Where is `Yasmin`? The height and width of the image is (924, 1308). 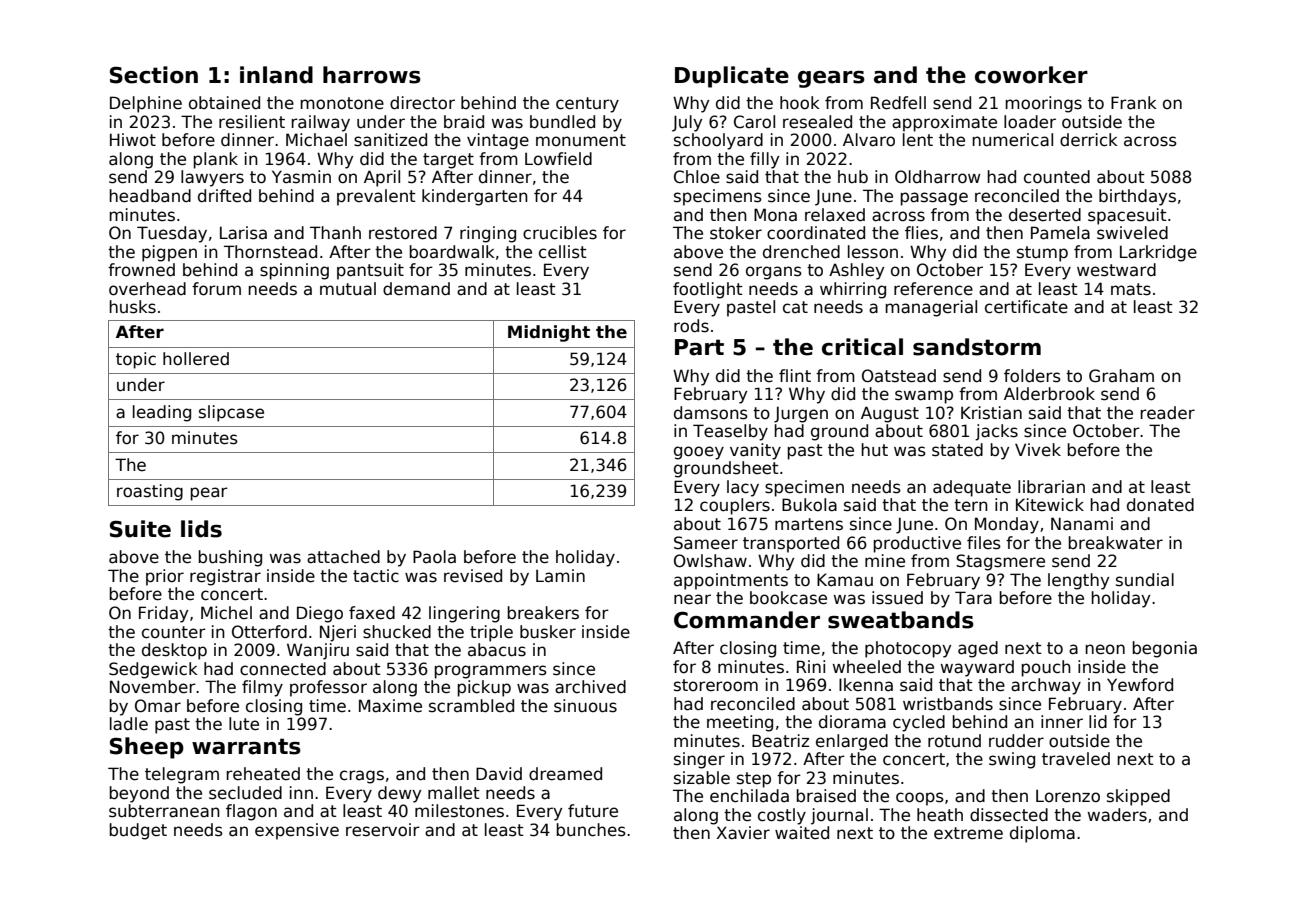
Yasmin is located at coordinates (301, 177).
